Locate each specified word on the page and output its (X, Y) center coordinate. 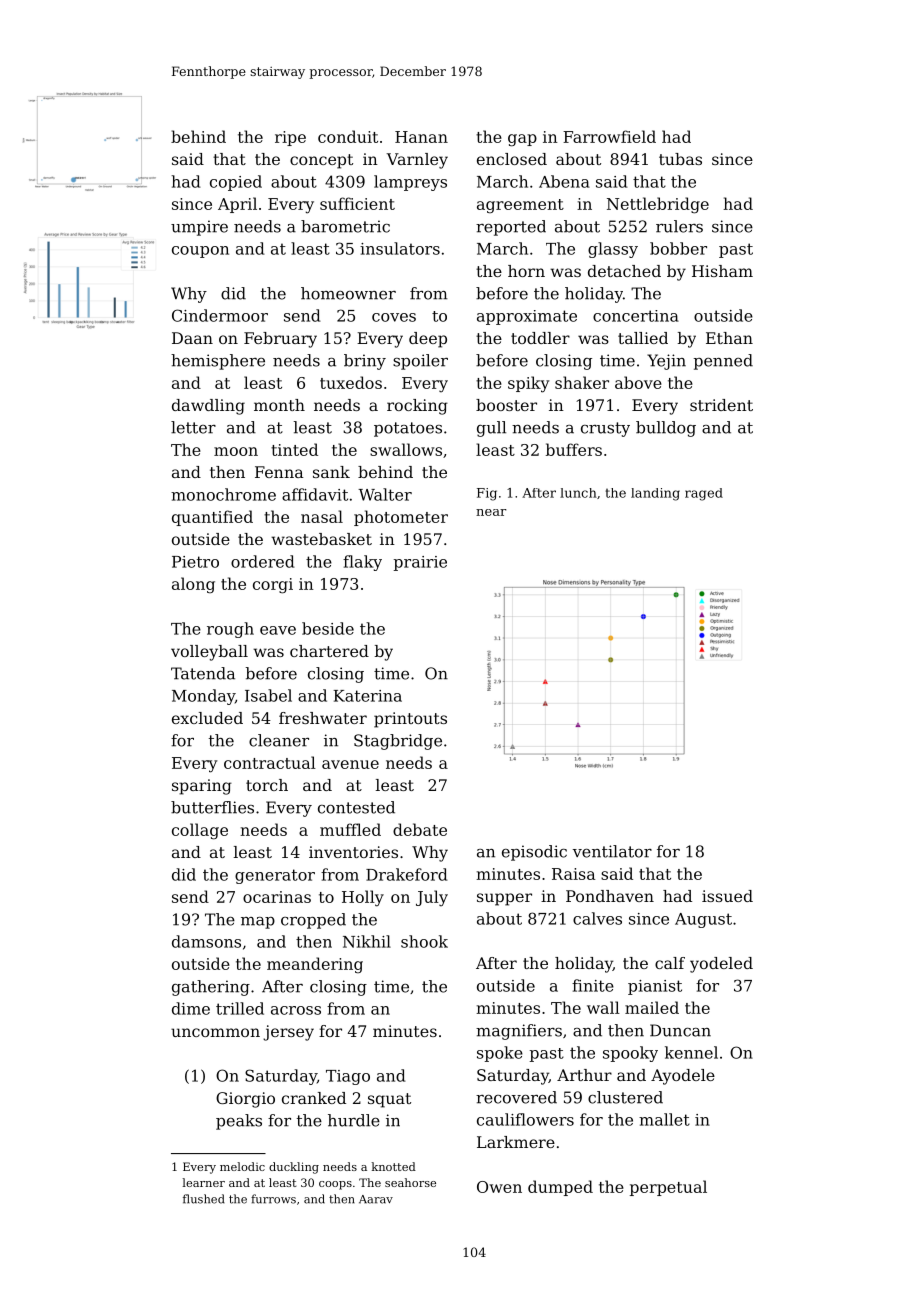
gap (522, 140)
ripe (290, 138)
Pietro (195, 562)
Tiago (348, 1077)
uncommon (215, 1032)
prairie (420, 563)
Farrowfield (609, 136)
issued (727, 896)
